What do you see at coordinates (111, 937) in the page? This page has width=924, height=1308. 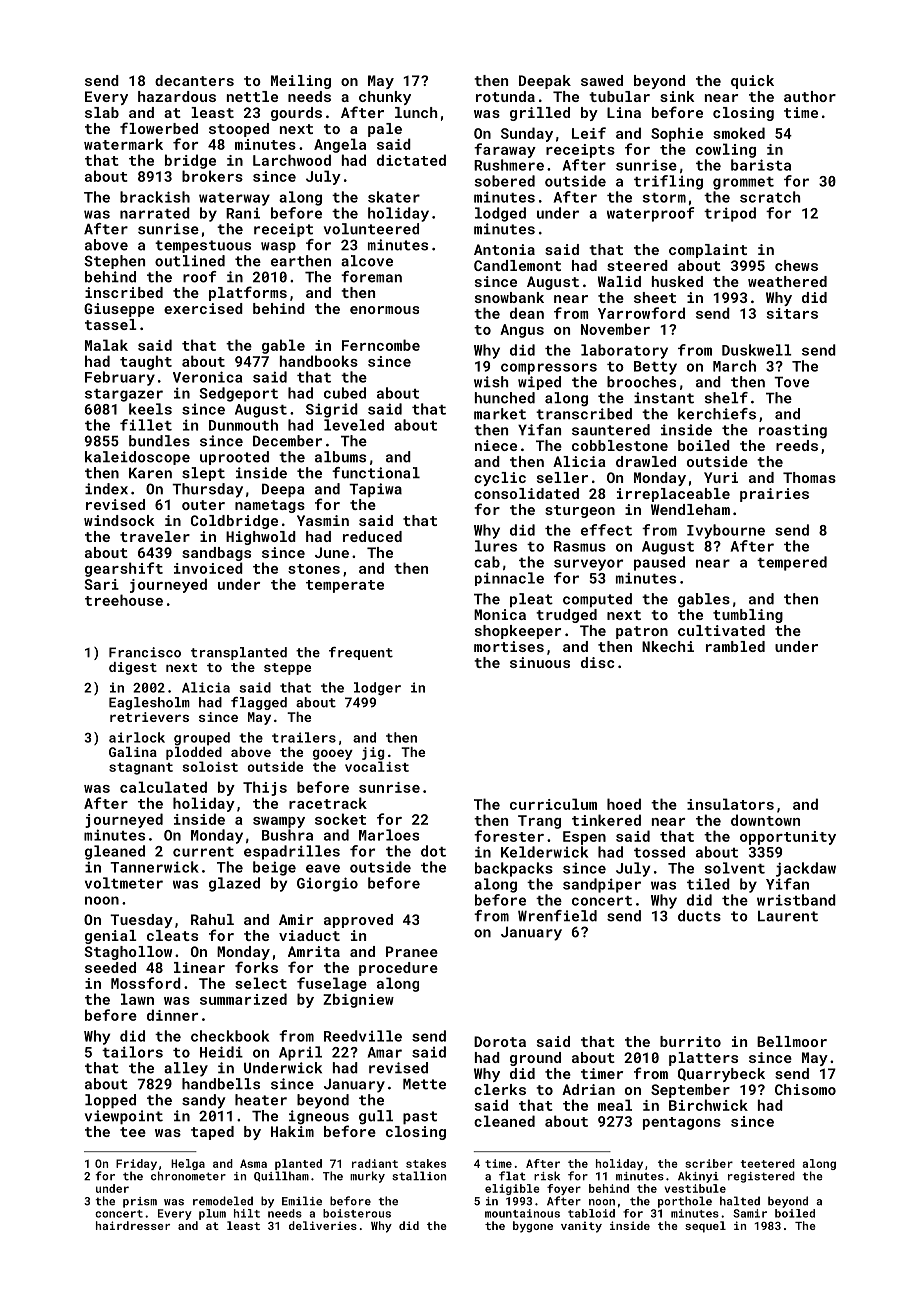 I see `genial` at bounding box center [111, 937].
